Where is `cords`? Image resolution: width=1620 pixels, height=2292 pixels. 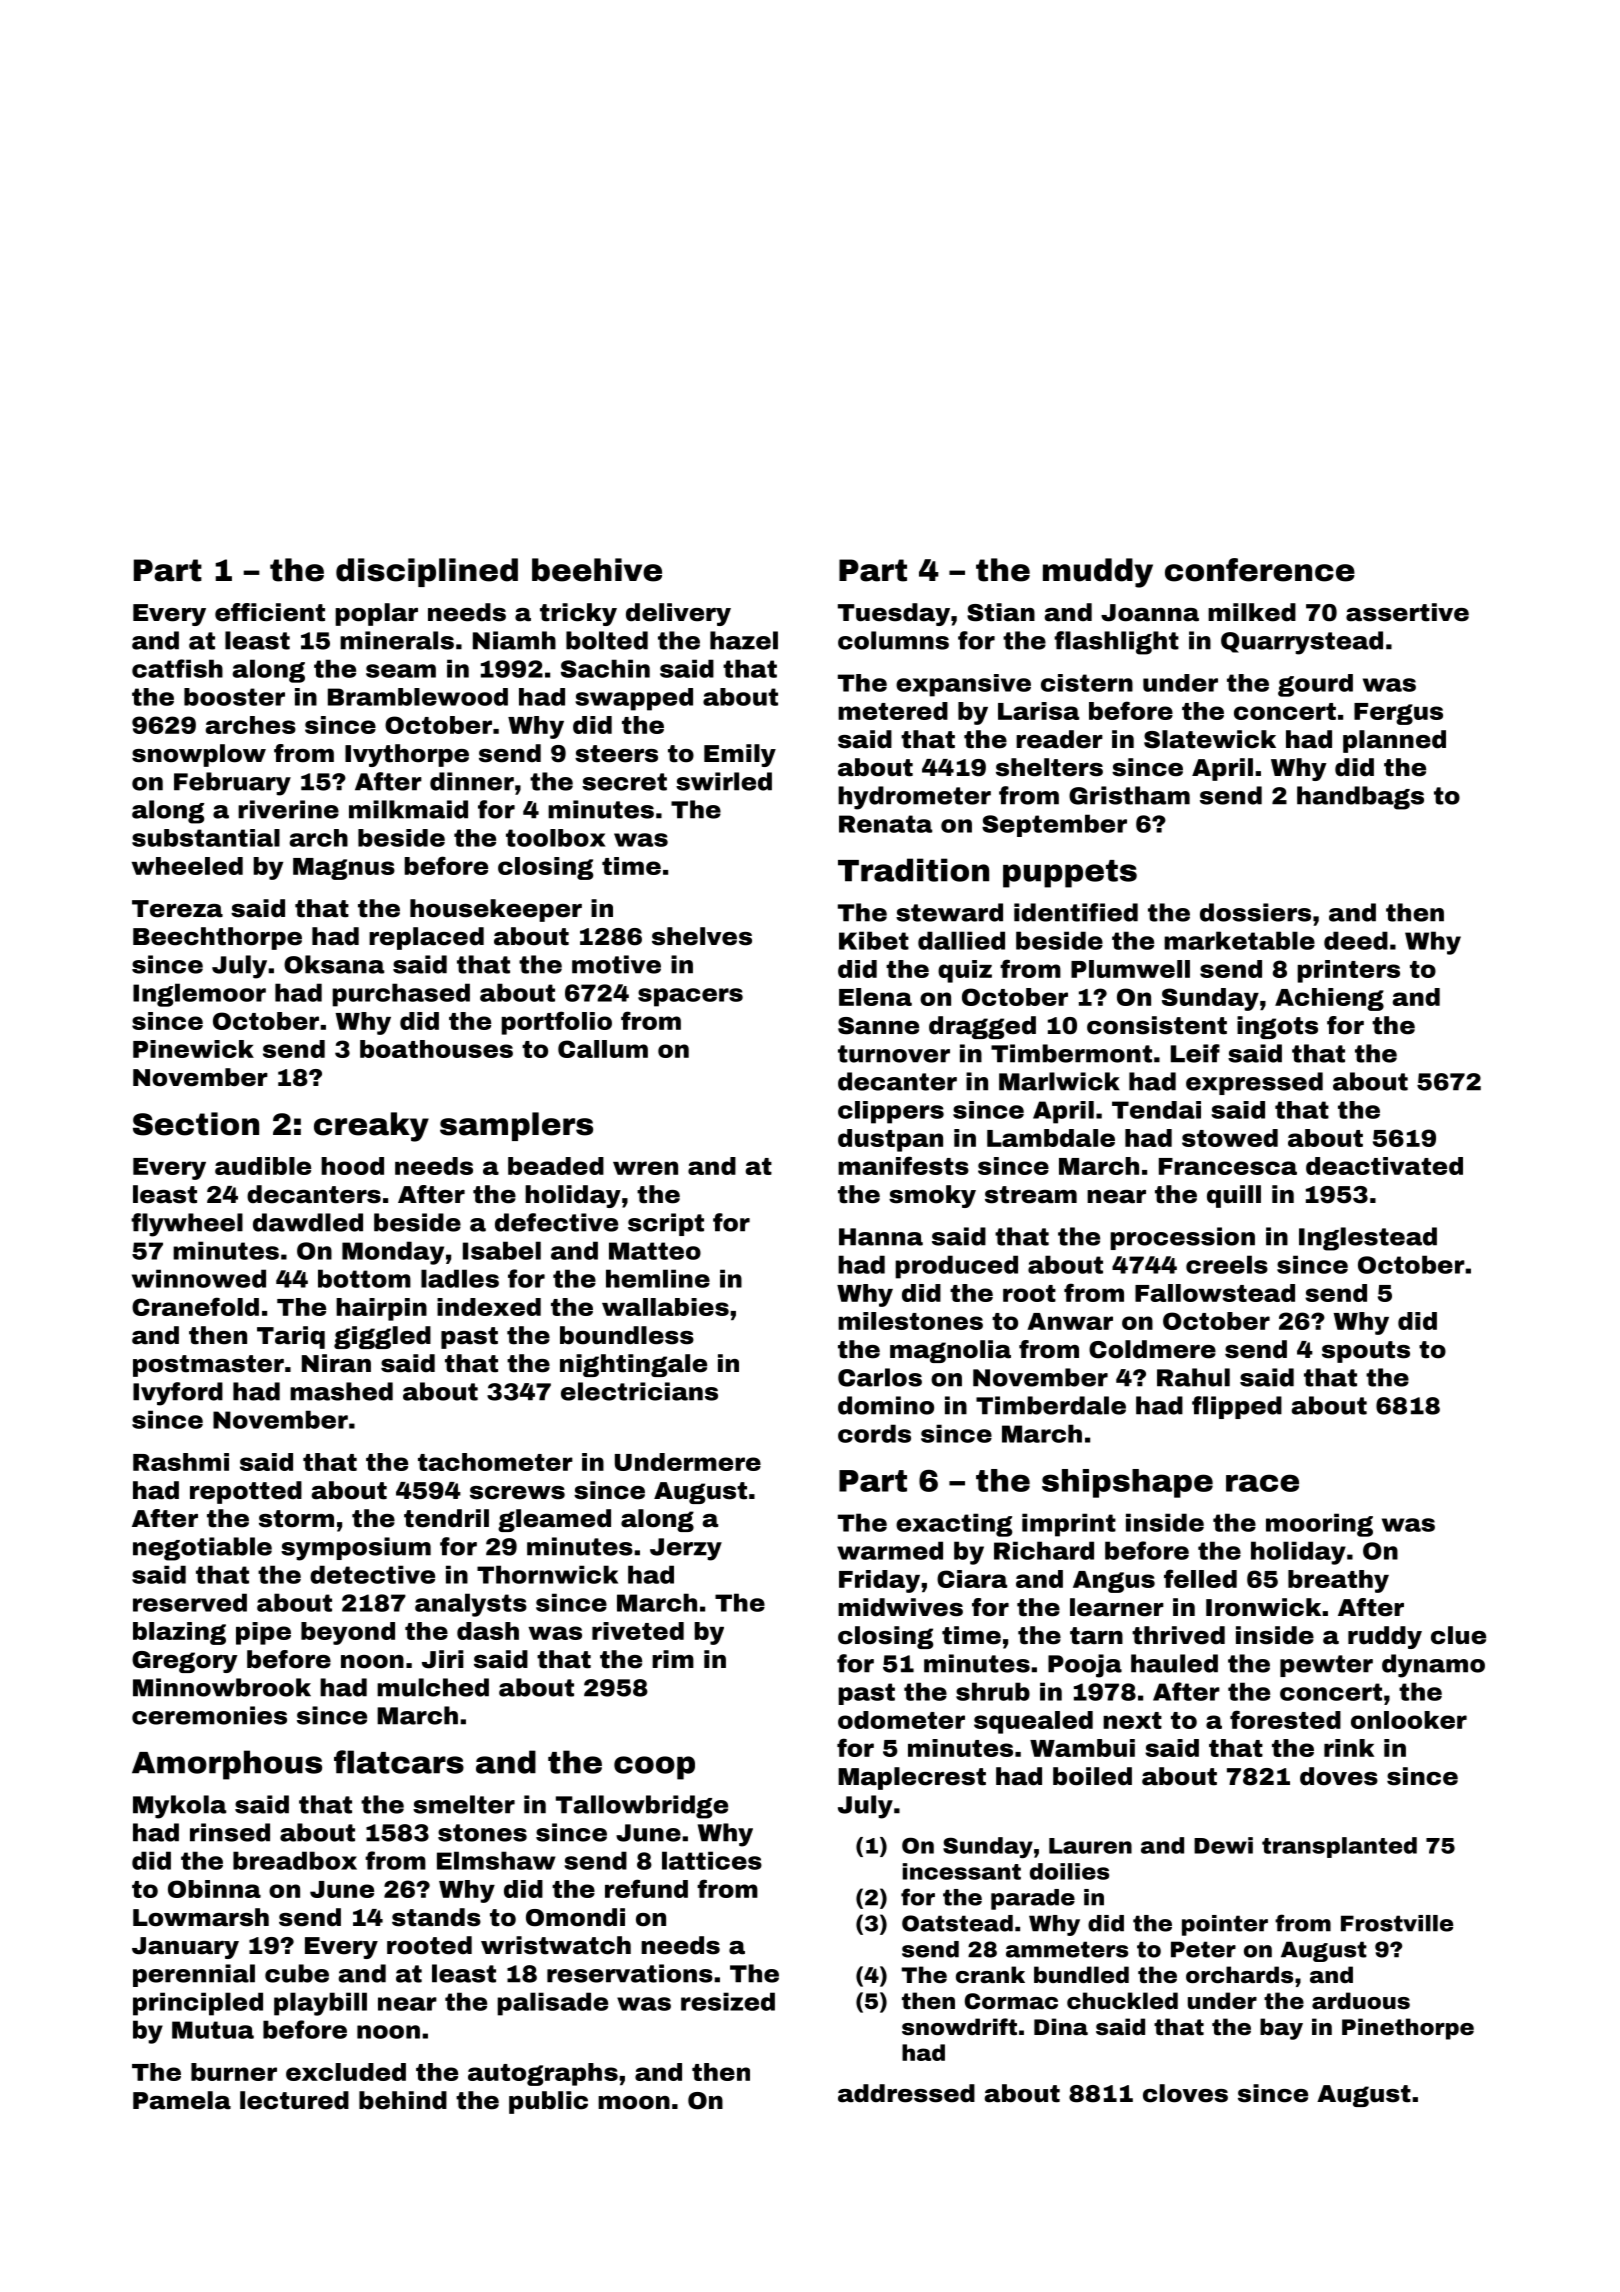 cords is located at coordinates (874, 1433).
